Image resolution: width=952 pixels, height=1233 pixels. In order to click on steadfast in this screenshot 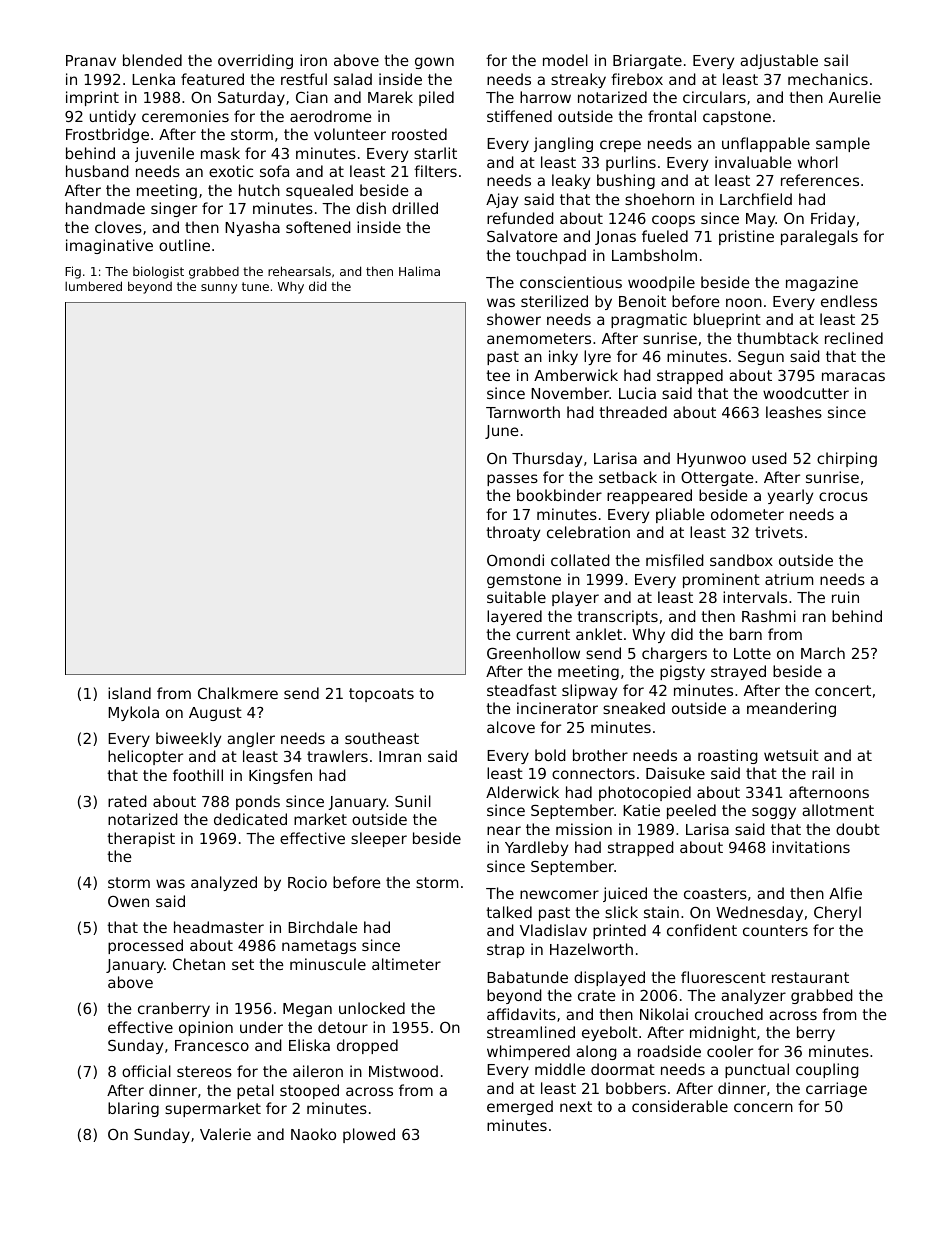, I will do `click(522, 690)`.
